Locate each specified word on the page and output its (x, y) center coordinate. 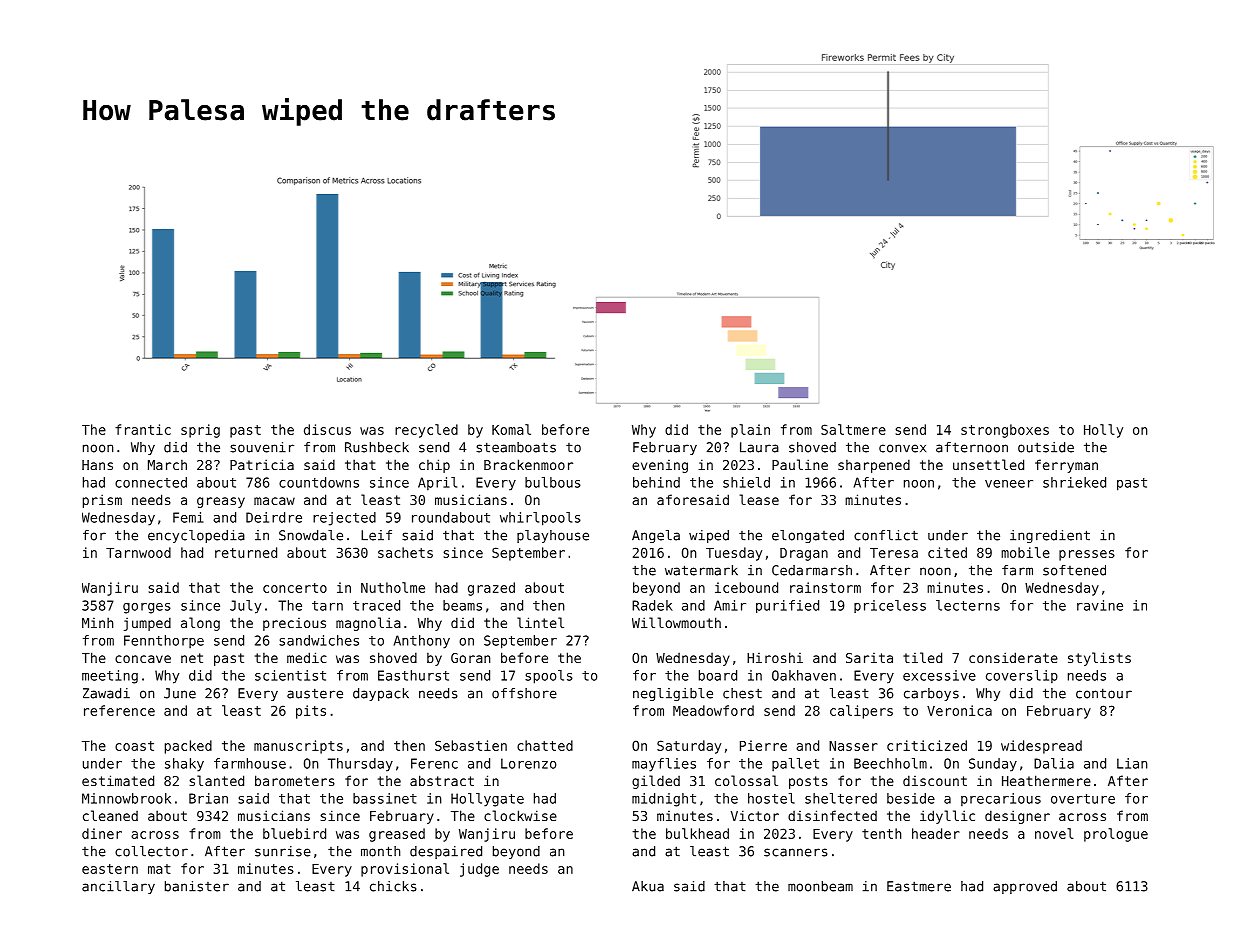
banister (197, 886)
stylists (1099, 659)
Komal (511, 429)
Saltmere (853, 429)
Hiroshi (775, 657)
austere (315, 693)
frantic (143, 429)
